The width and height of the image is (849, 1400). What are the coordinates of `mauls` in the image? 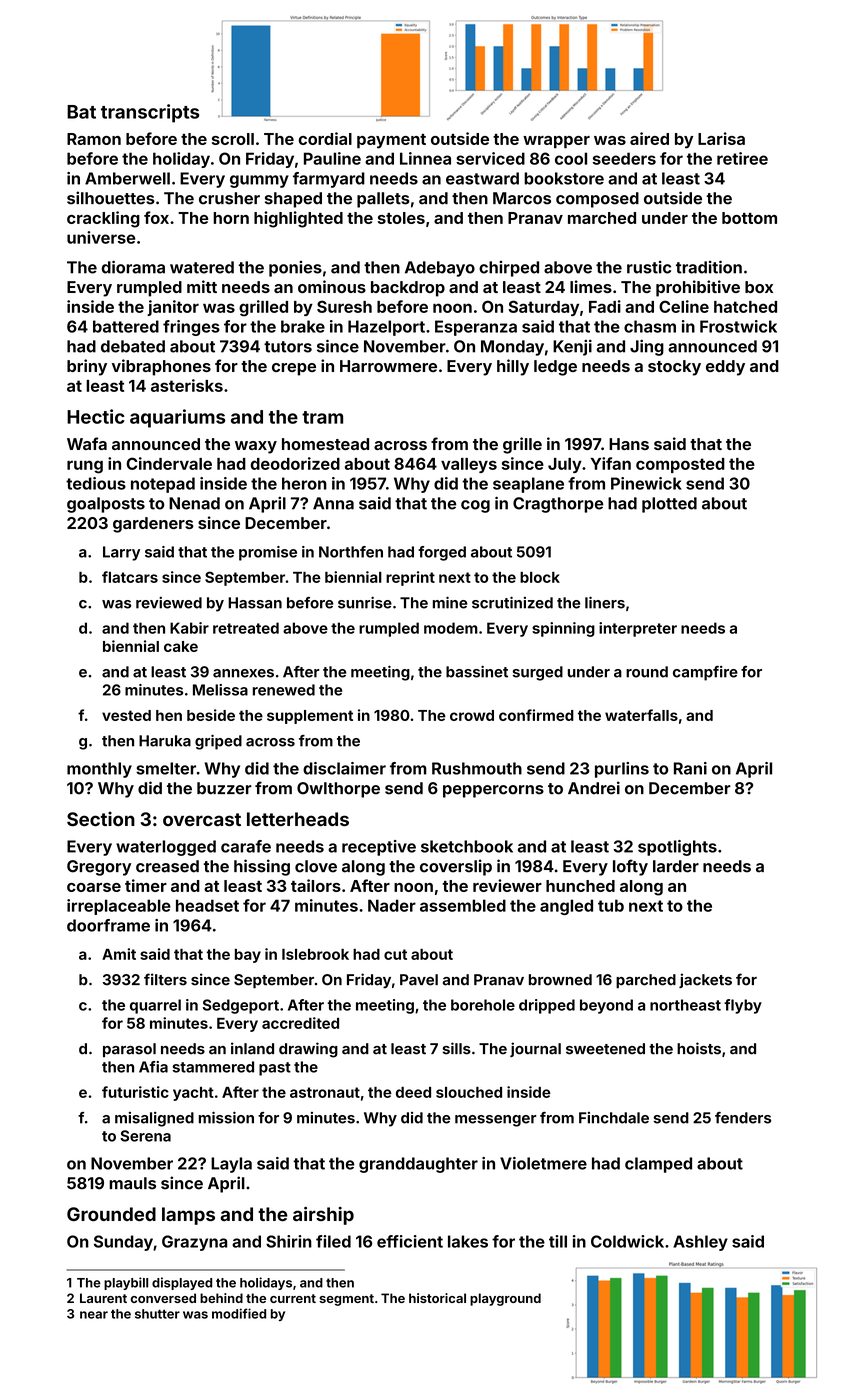 It's located at (132, 1183).
